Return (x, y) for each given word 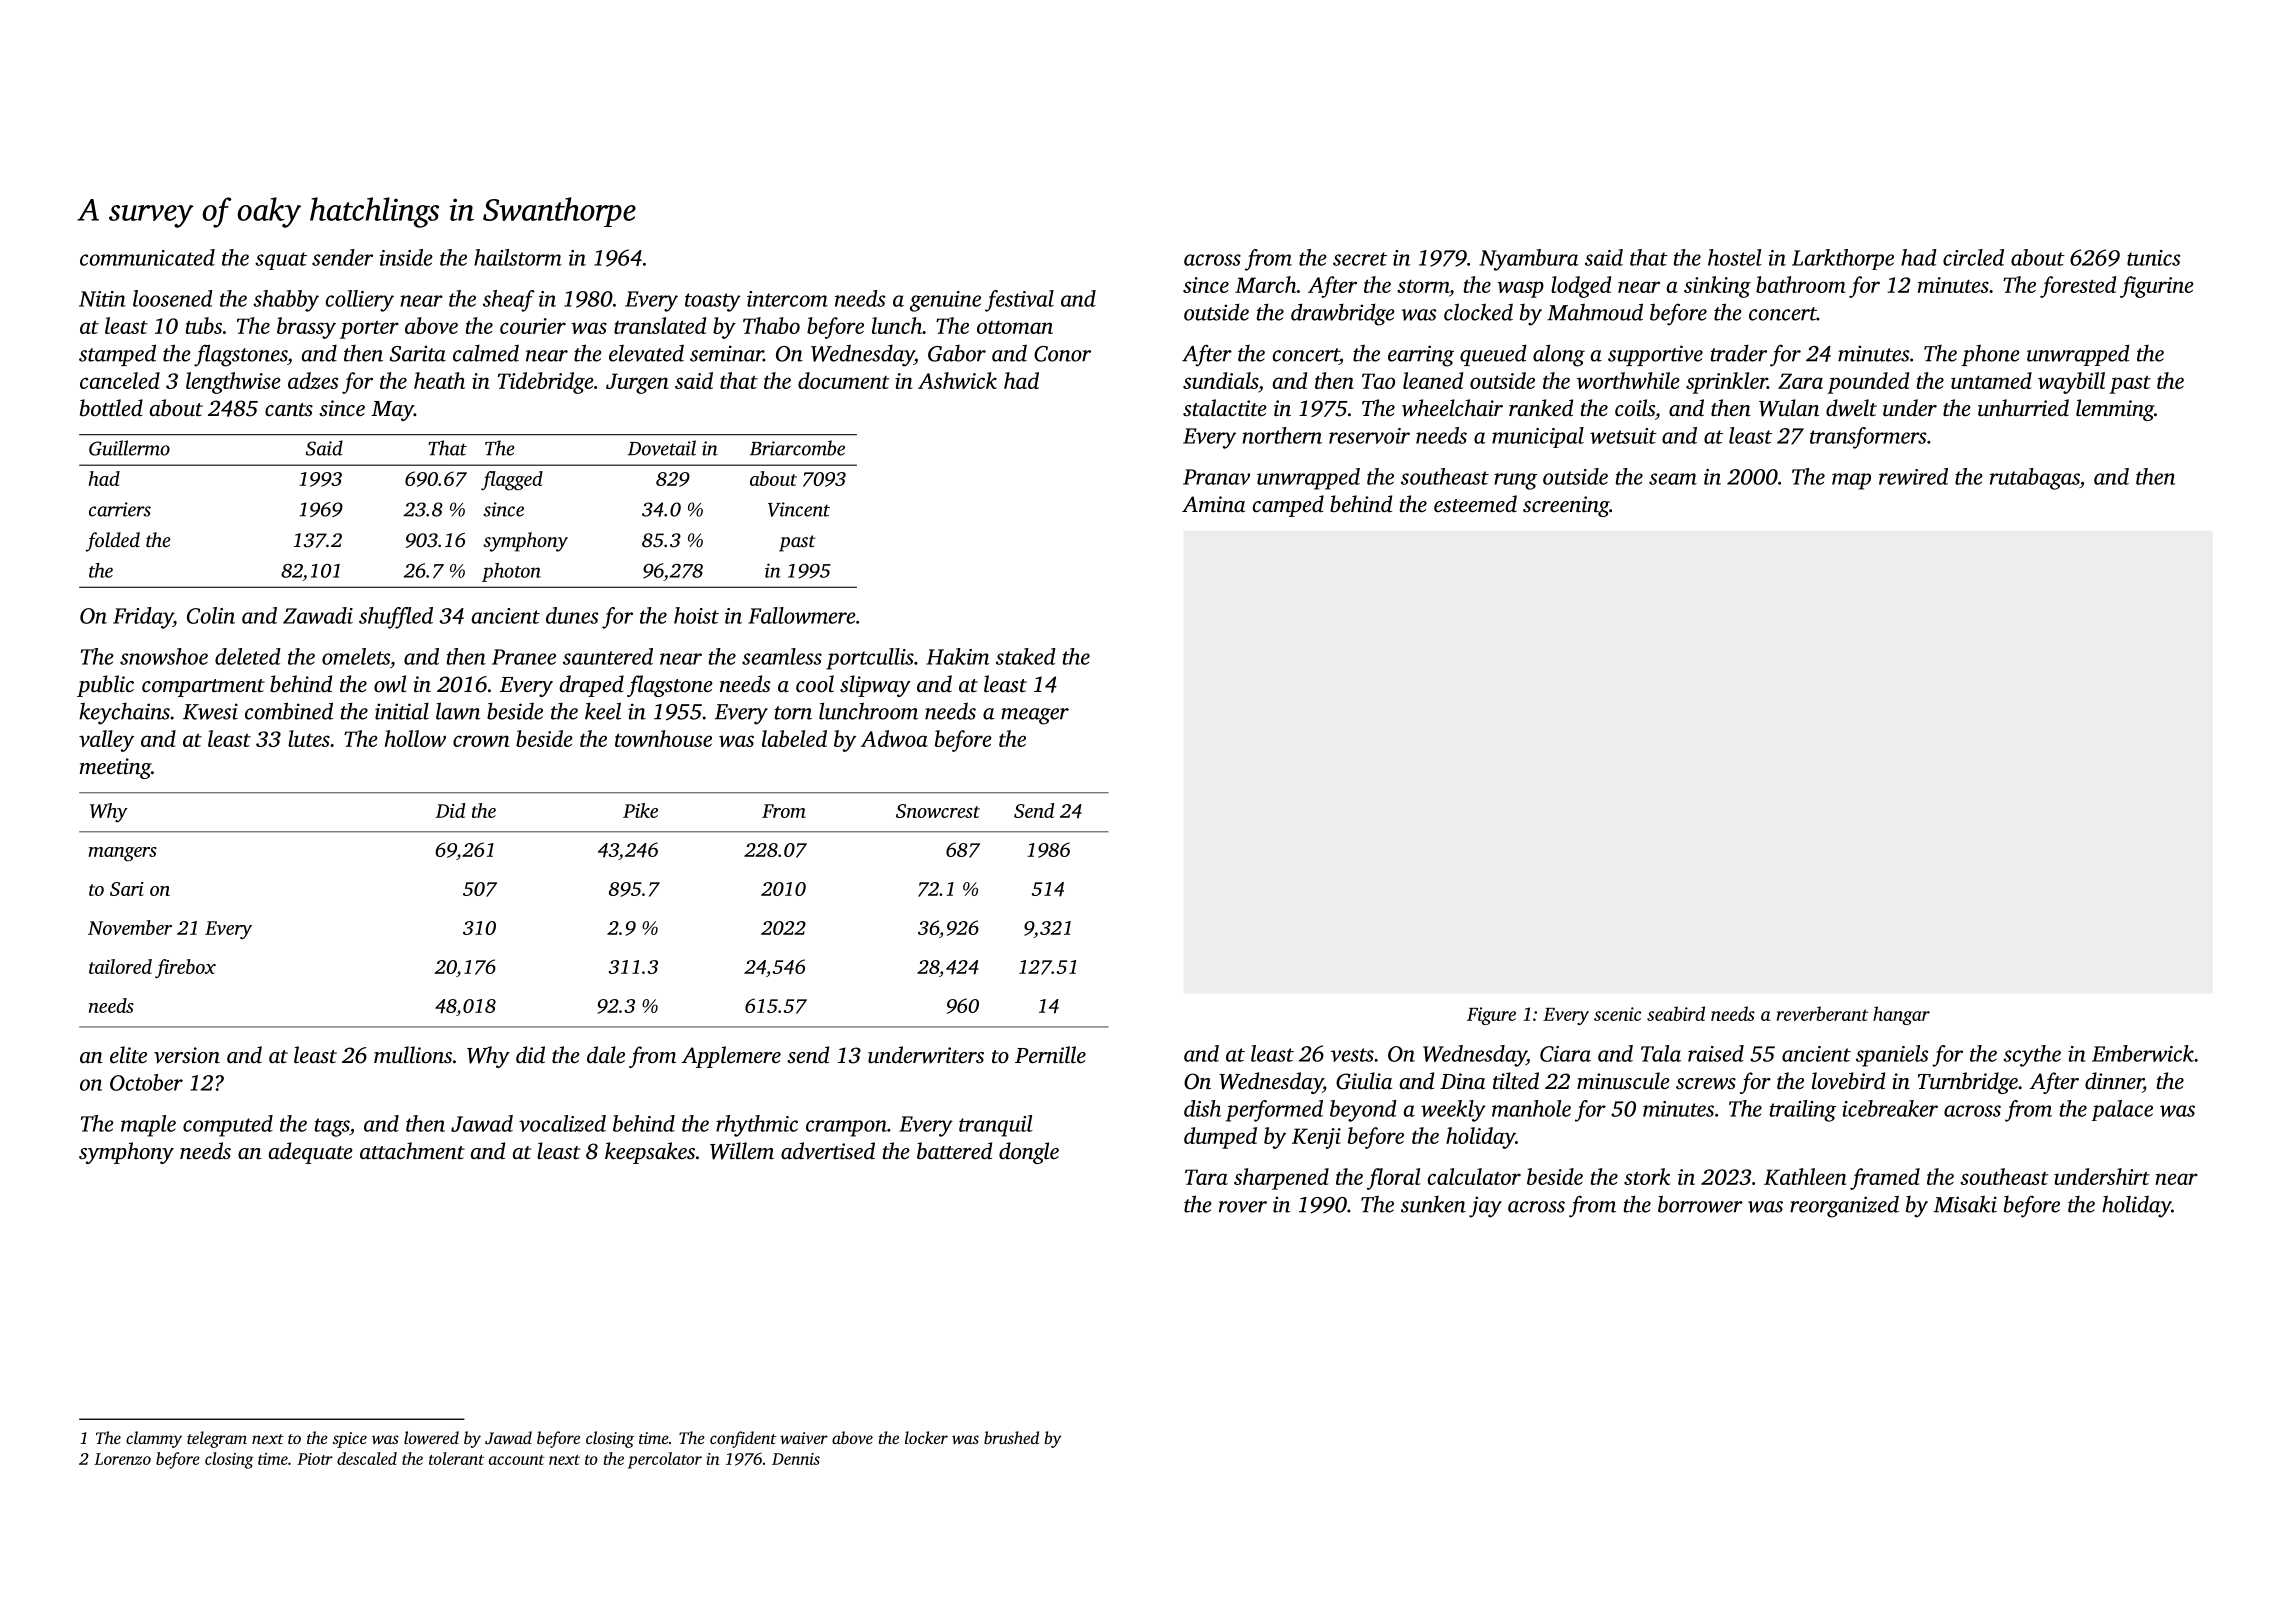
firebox (185, 969)
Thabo (771, 325)
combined (289, 711)
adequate (311, 1153)
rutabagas (2035, 479)
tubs (204, 325)
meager (1035, 716)
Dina (1462, 1081)
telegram (217, 1439)
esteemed (1475, 504)
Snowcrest (938, 811)
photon (511, 572)
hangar (1901, 1015)
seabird (1676, 1013)
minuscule (1623, 1081)
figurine (2156, 287)
